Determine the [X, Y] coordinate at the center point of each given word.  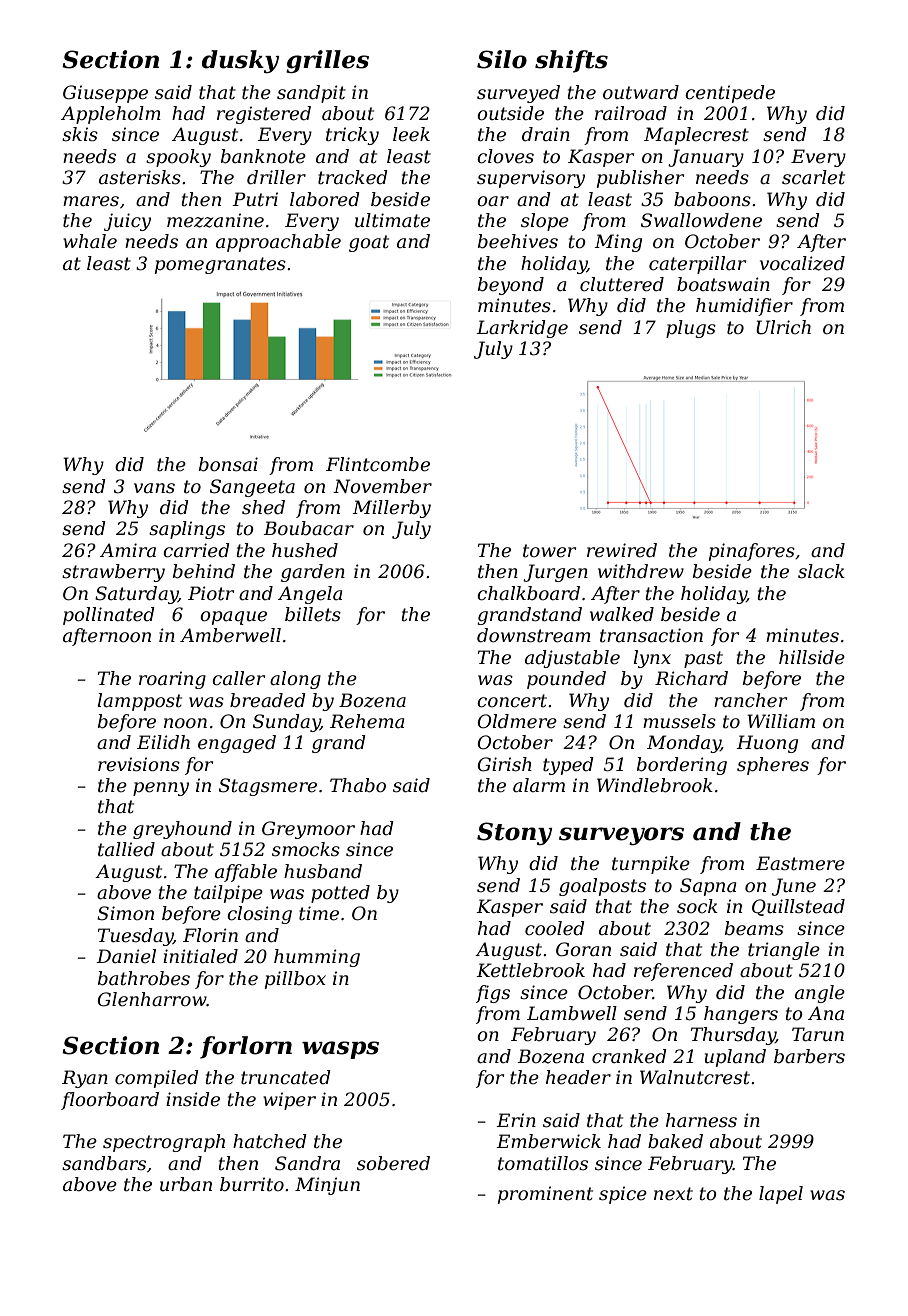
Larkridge [522, 329]
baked [675, 1141]
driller [276, 177]
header [578, 1077]
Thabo [358, 785]
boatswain [723, 284]
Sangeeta [252, 488]
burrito [252, 1184]
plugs [691, 329]
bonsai [228, 464]
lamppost [140, 702]
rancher [750, 700]
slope [545, 222]
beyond [511, 286]
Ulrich [783, 327]
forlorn [246, 1047]
